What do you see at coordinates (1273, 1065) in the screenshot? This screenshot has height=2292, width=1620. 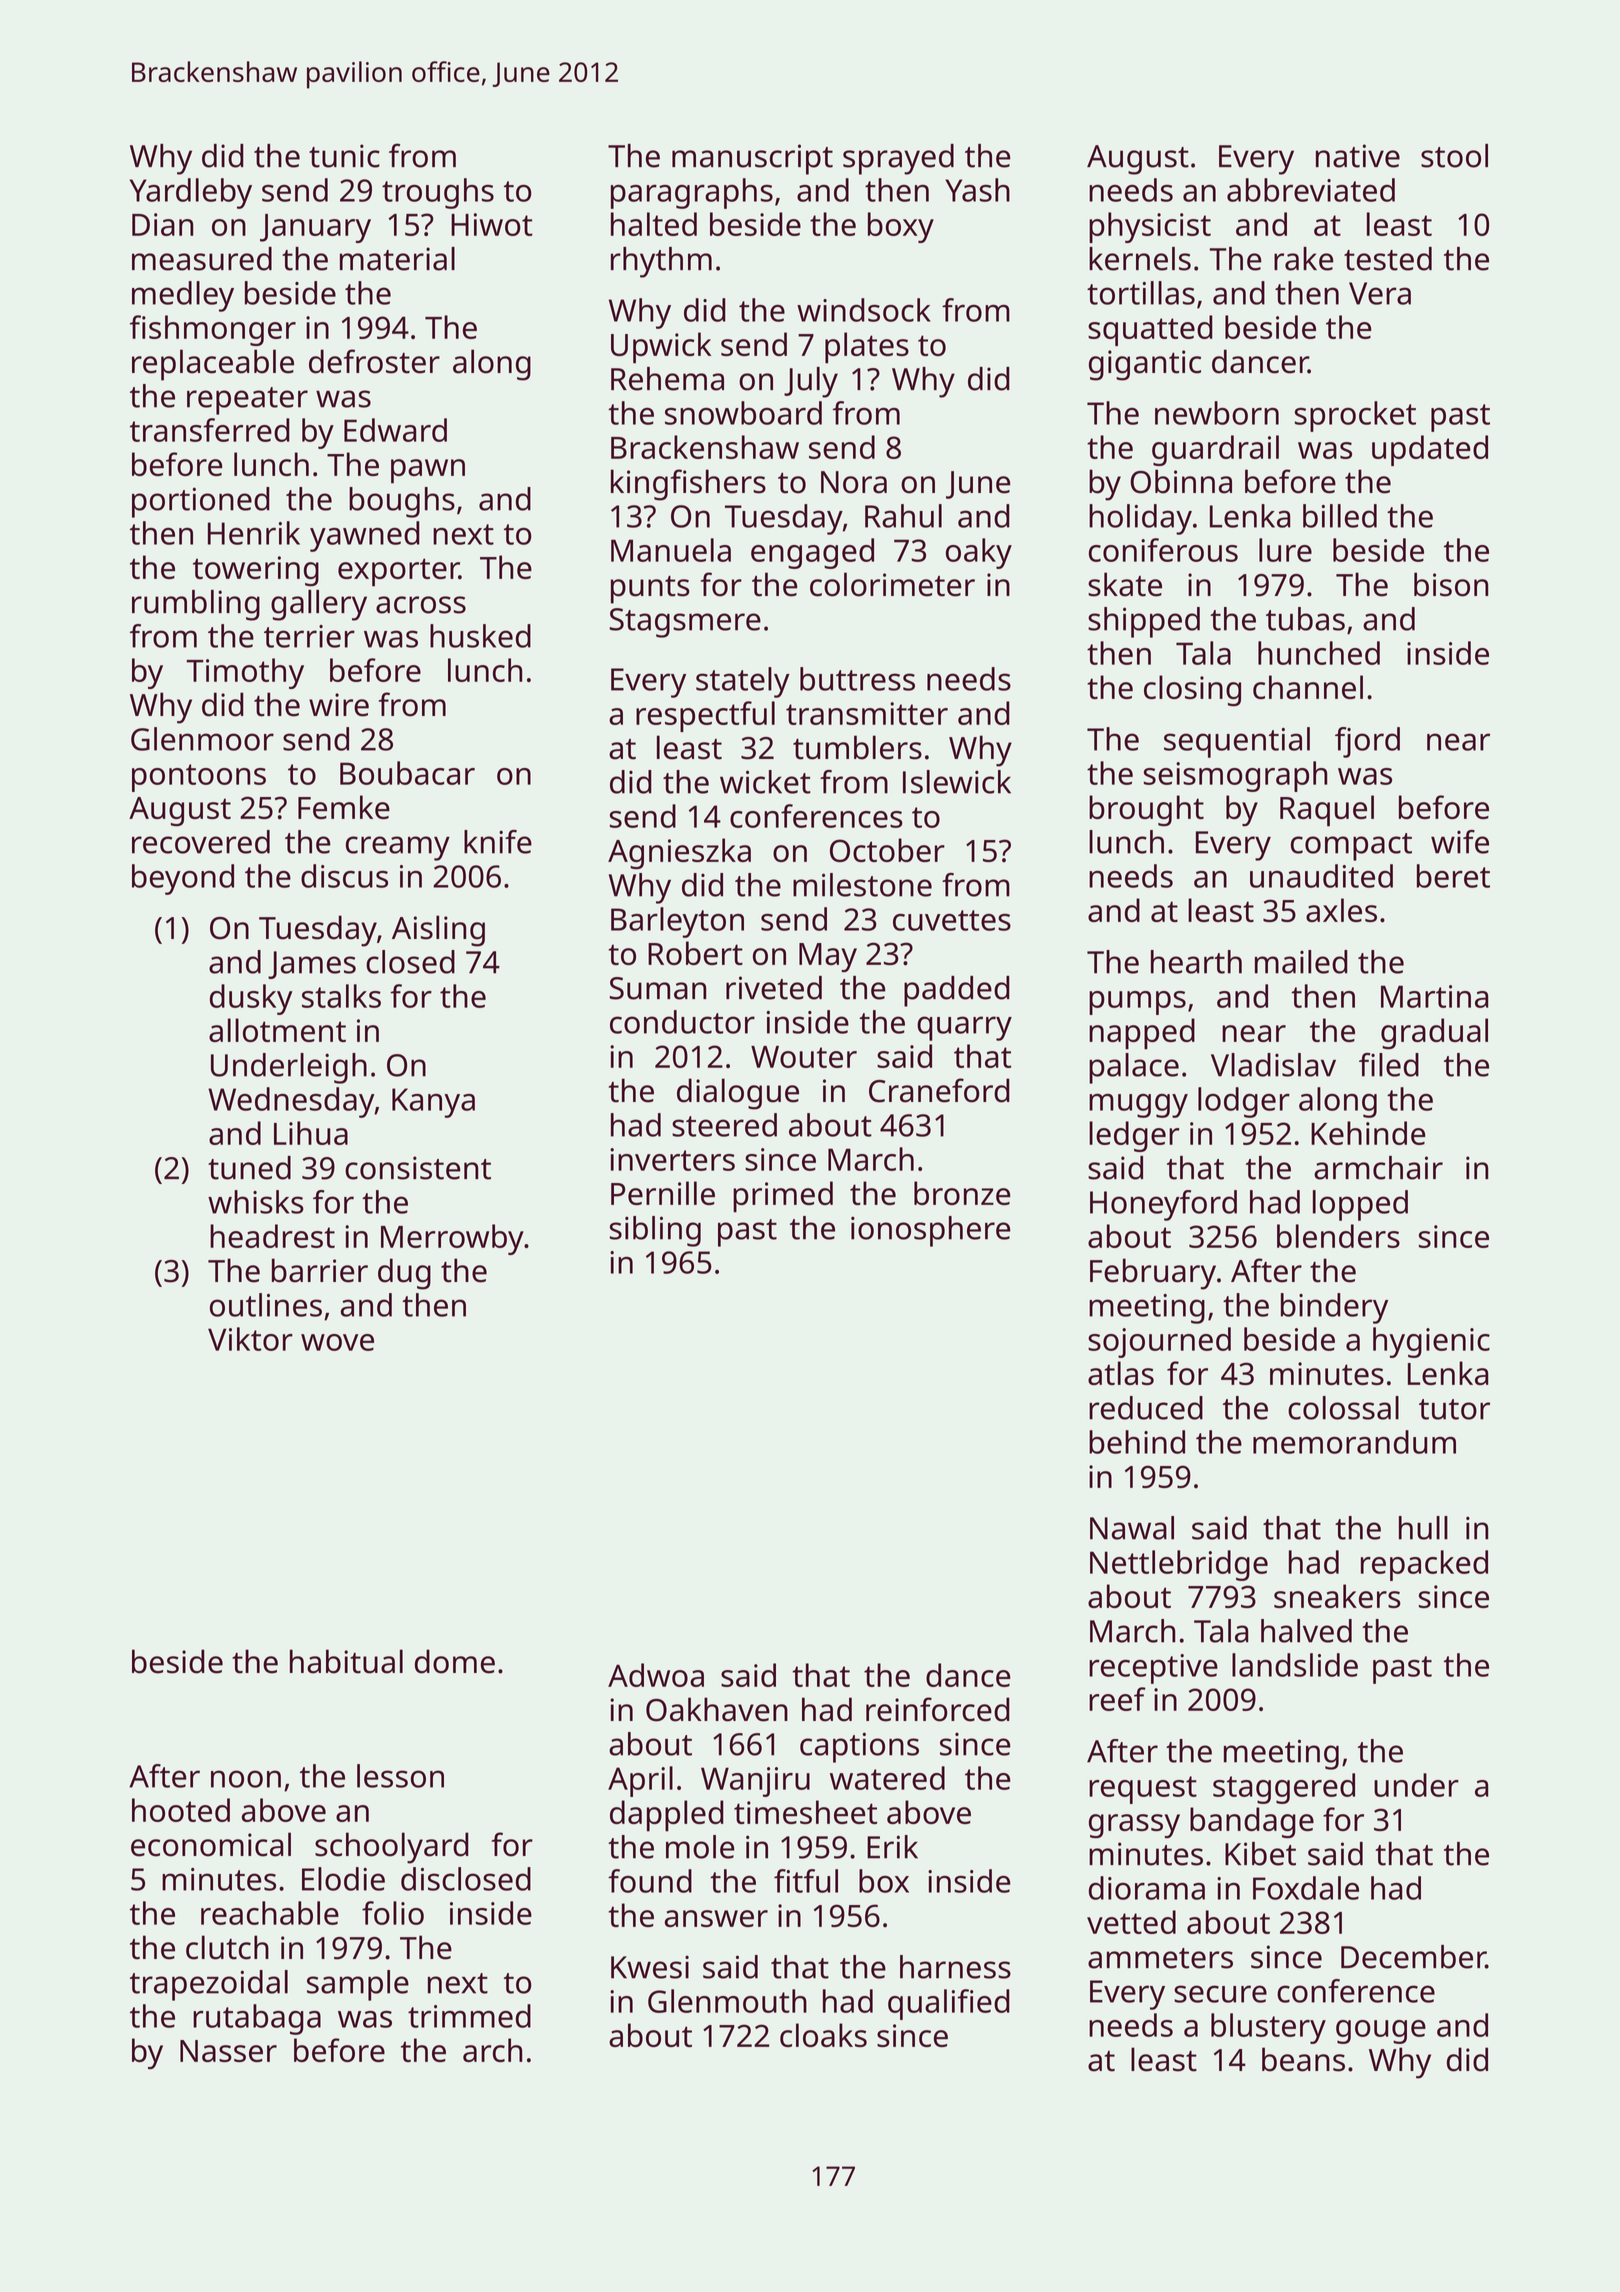 I see `Vladislav` at bounding box center [1273, 1065].
